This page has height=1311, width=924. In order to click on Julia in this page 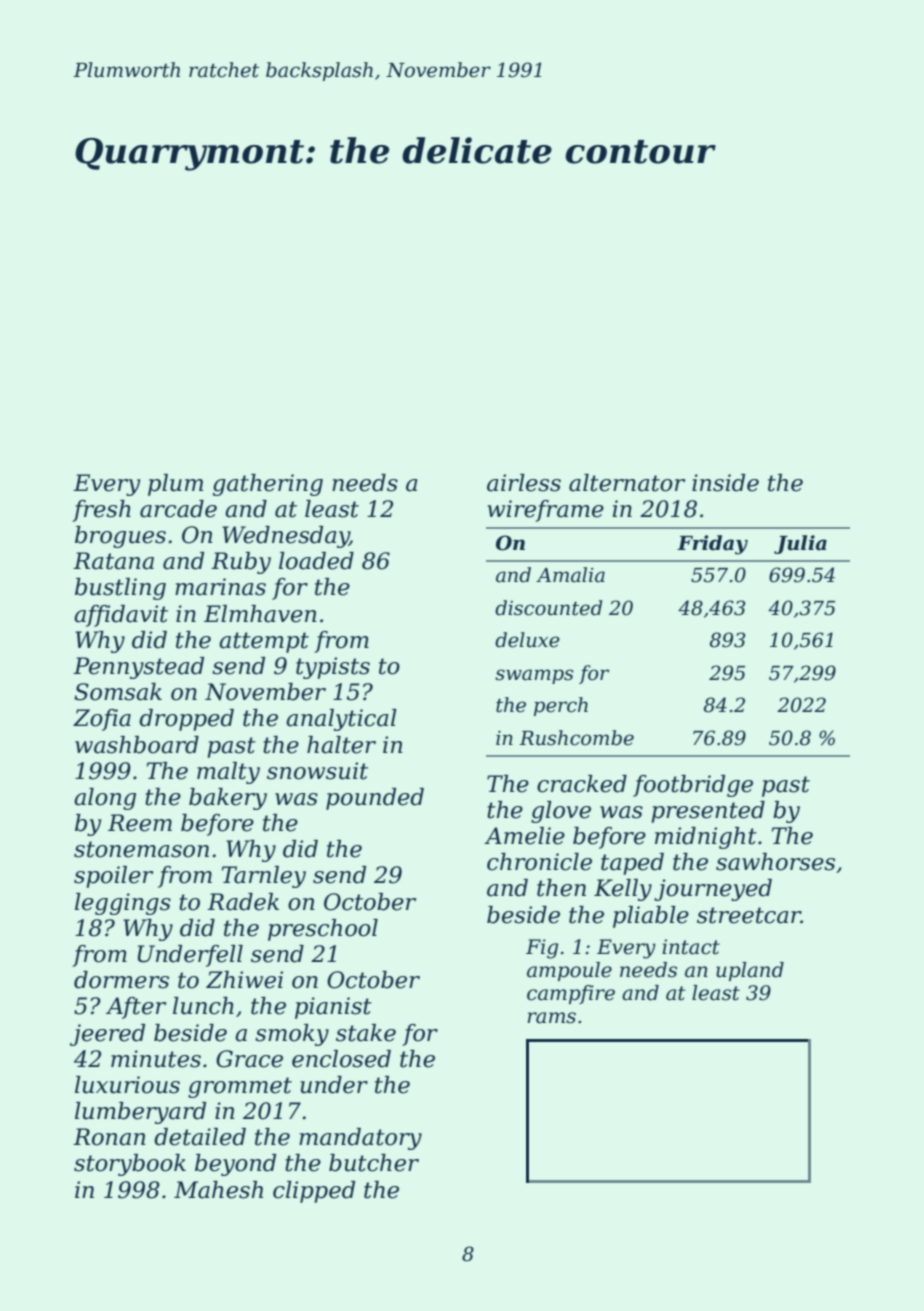, I will do `click(800, 544)`.
